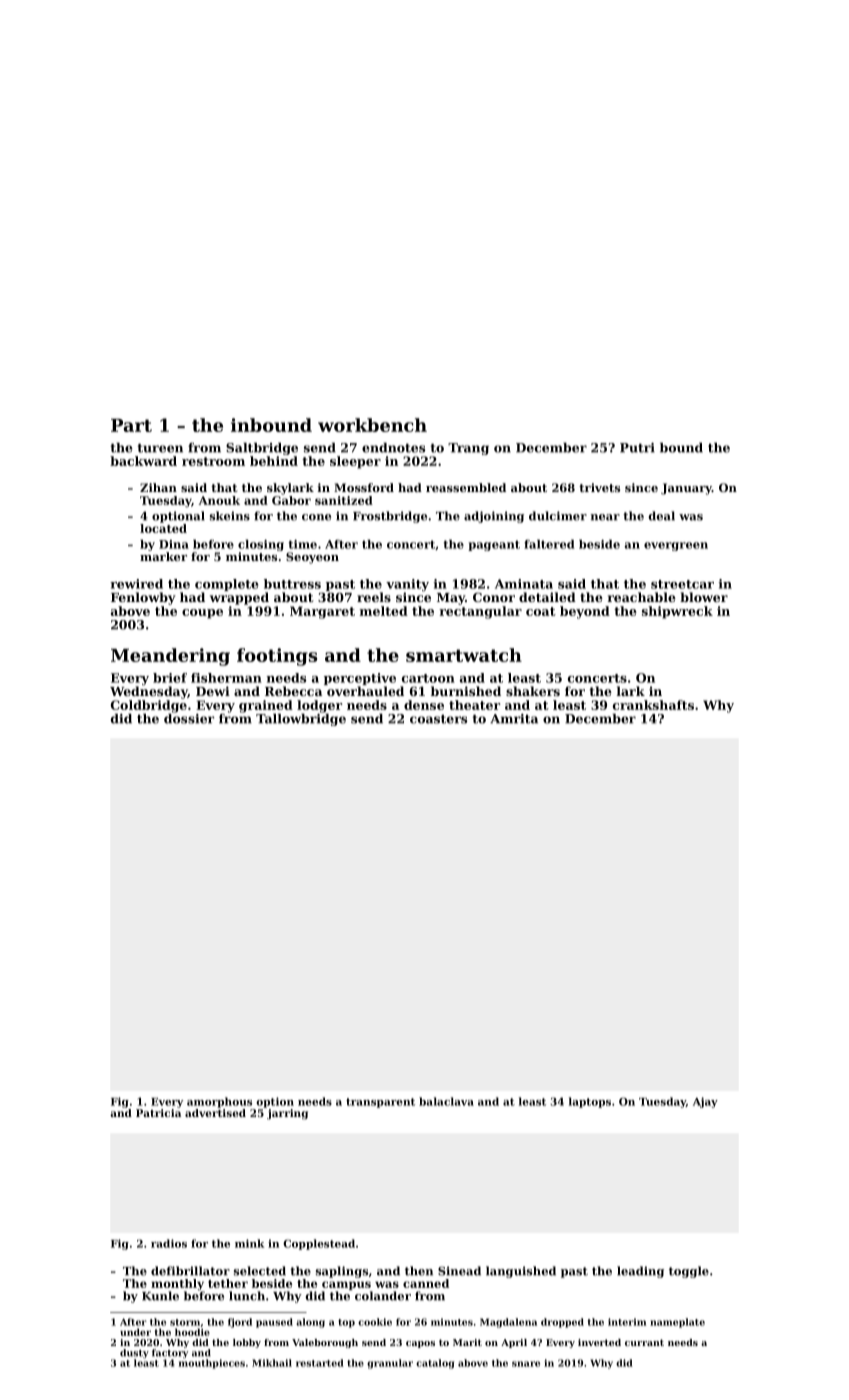  Describe the element at coordinates (185, 1322) in the document. I see `storm` at that location.
